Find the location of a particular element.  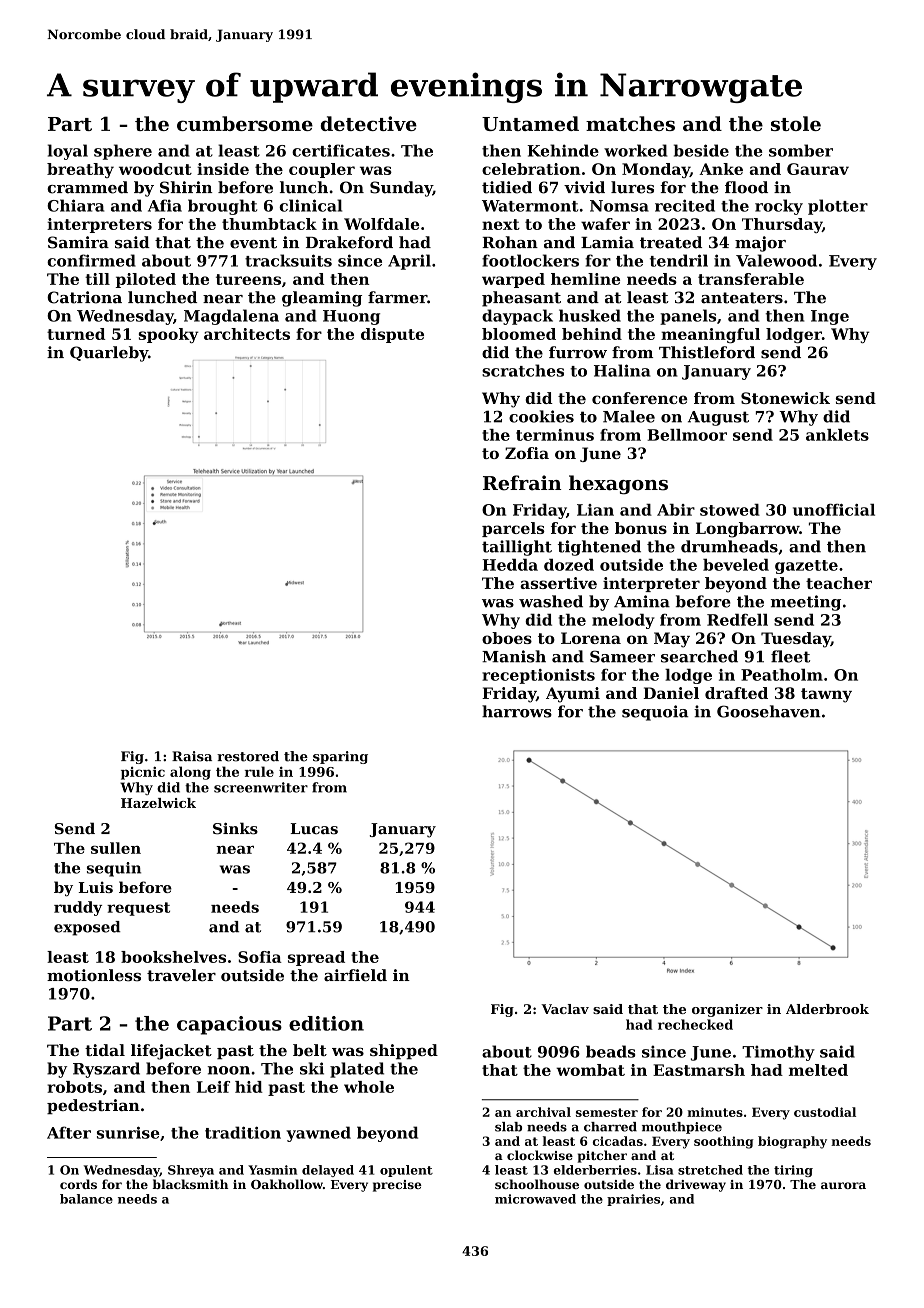

Chiara is located at coordinates (75, 205).
